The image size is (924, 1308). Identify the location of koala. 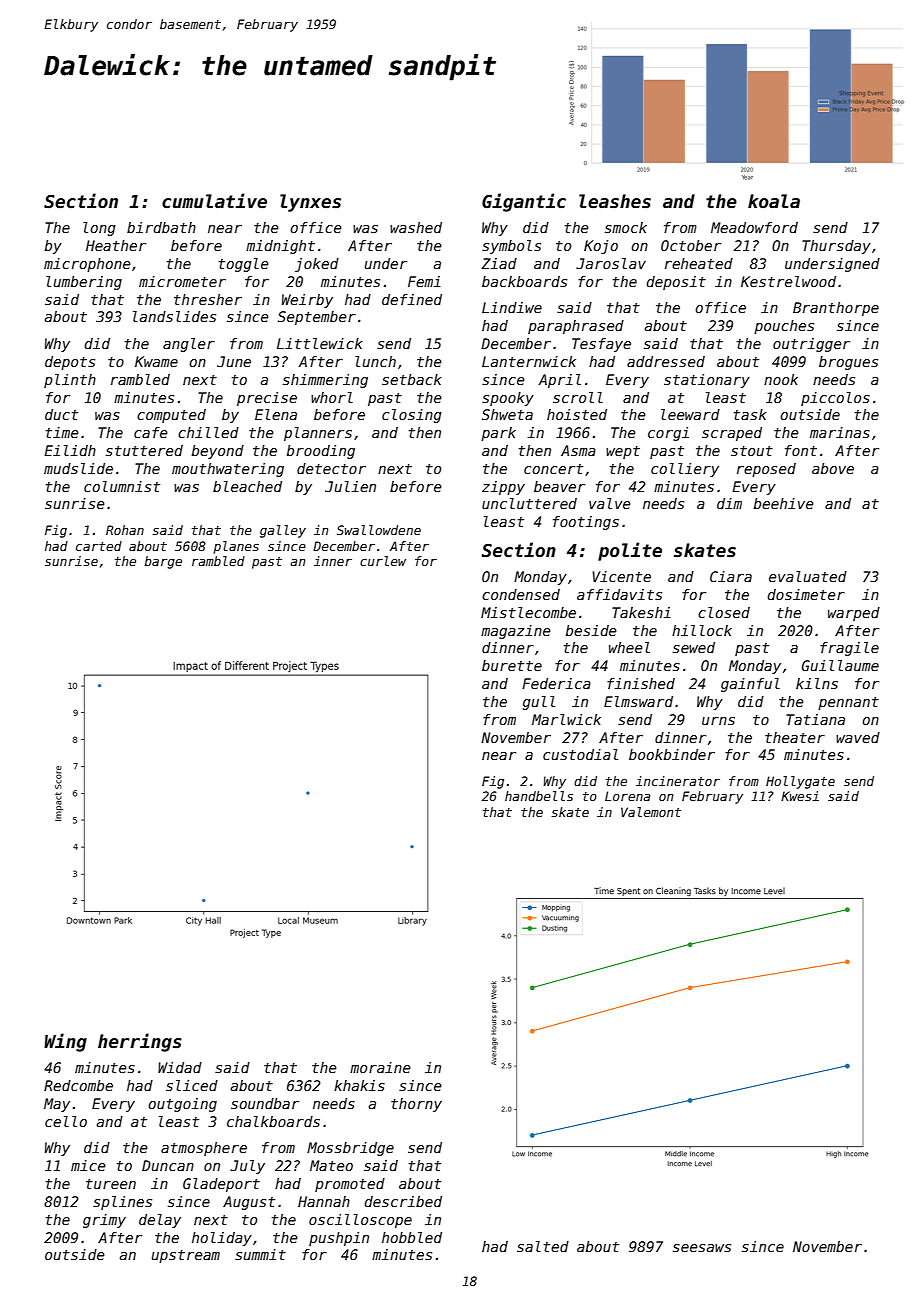
(774, 201).
